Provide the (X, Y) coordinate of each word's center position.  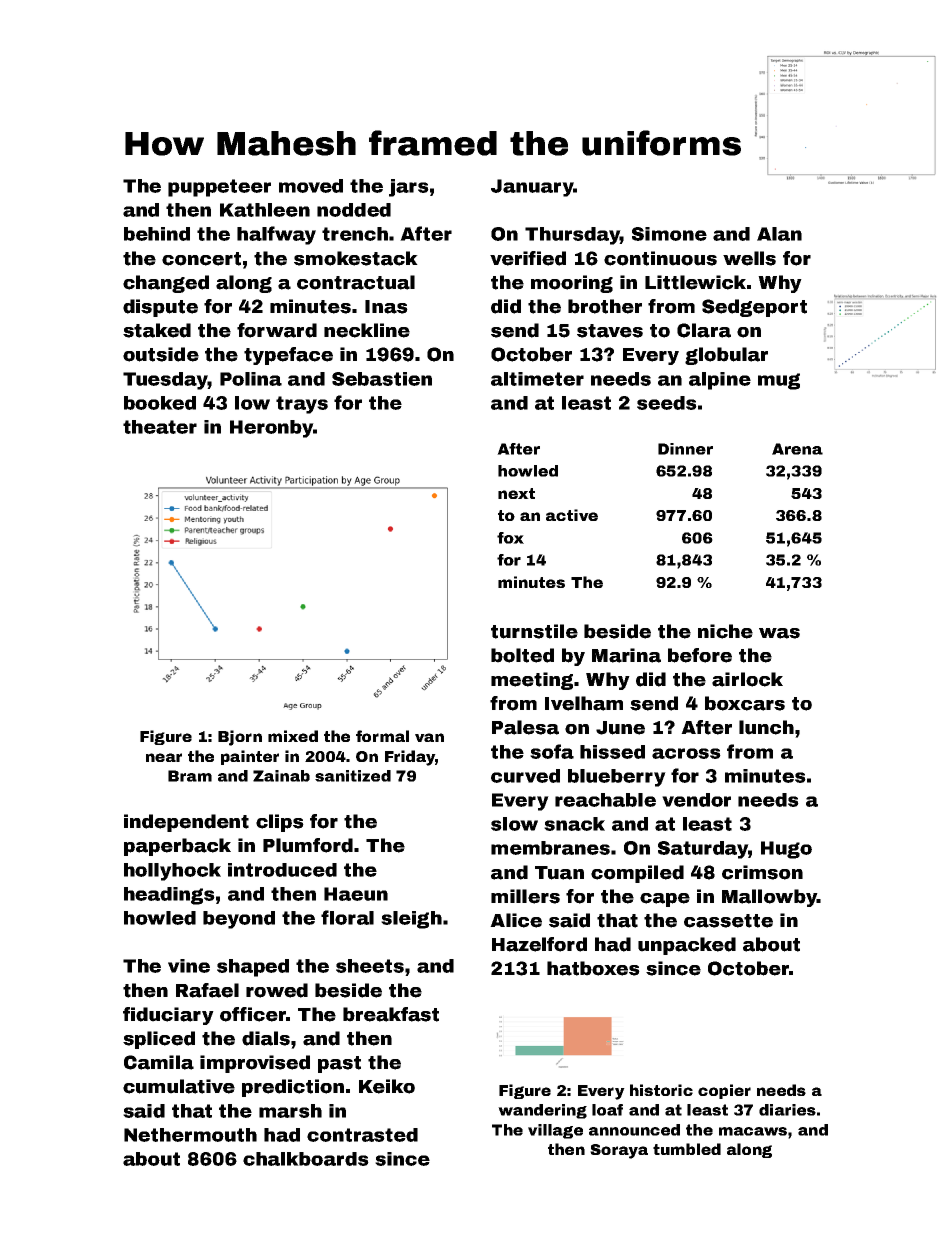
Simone (669, 234)
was (779, 633)
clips (280, 823)
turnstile (534, 631)
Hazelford (539, 944)
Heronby (271, 429)
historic (661, 1090)
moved (311, 186)
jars (409, 188)
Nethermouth (190, 1135)
